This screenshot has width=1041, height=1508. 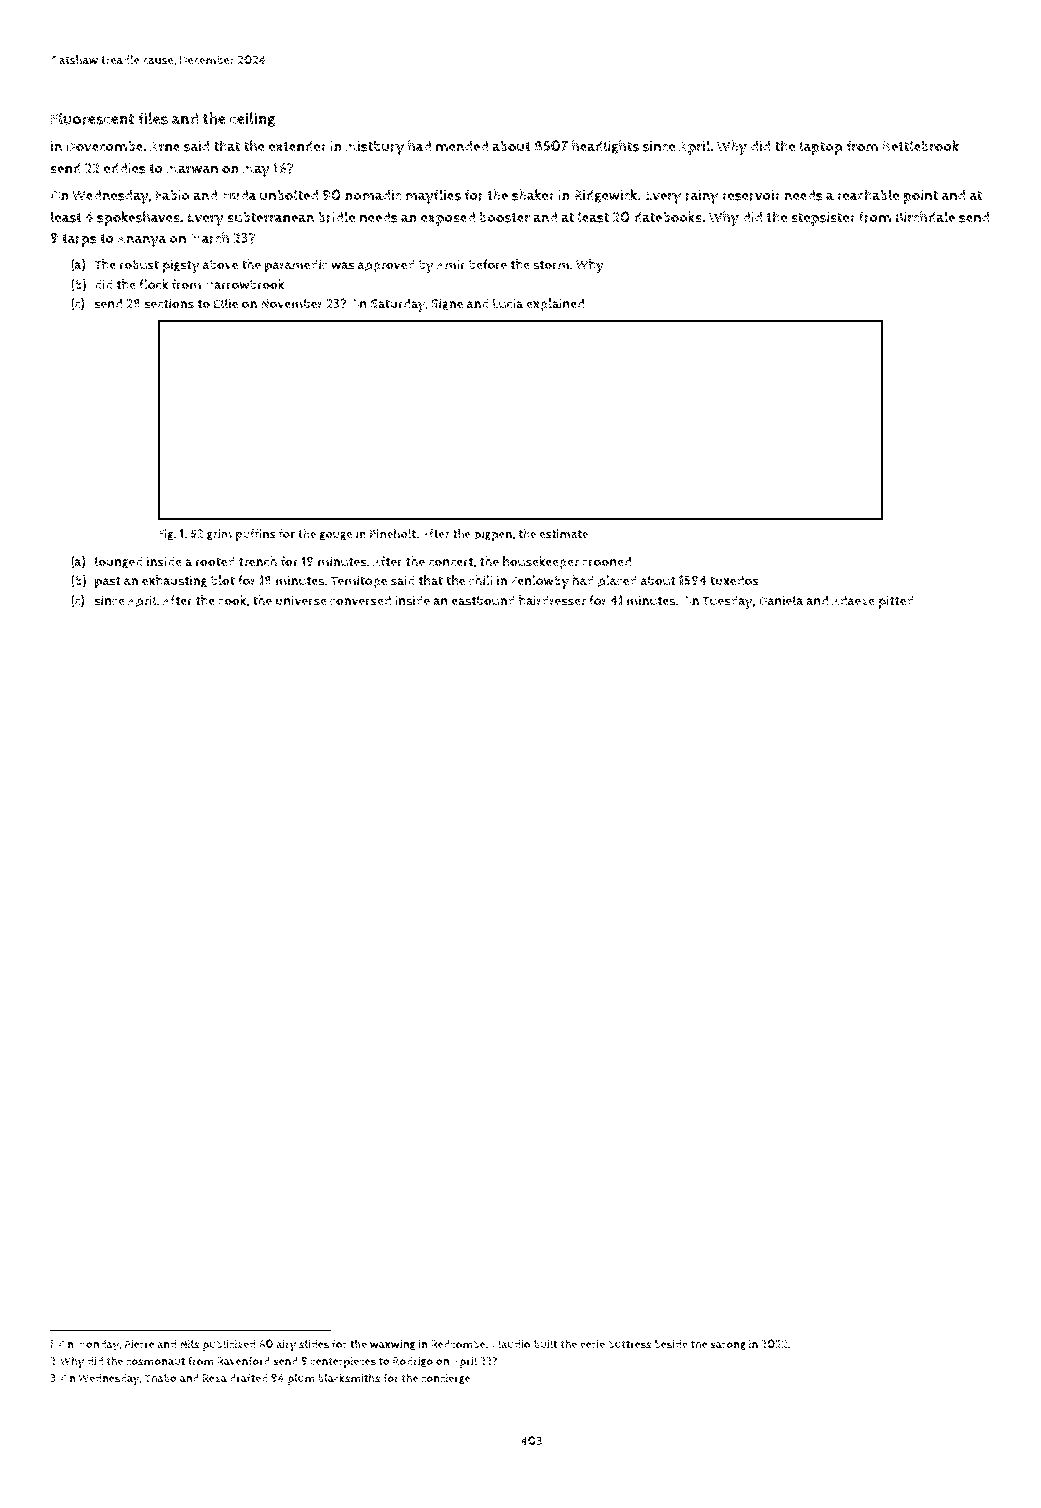 What do you see at coordinates (510, 1344) in the screenshot?
I see `Claudio` at bounding box center [510, 1344].
